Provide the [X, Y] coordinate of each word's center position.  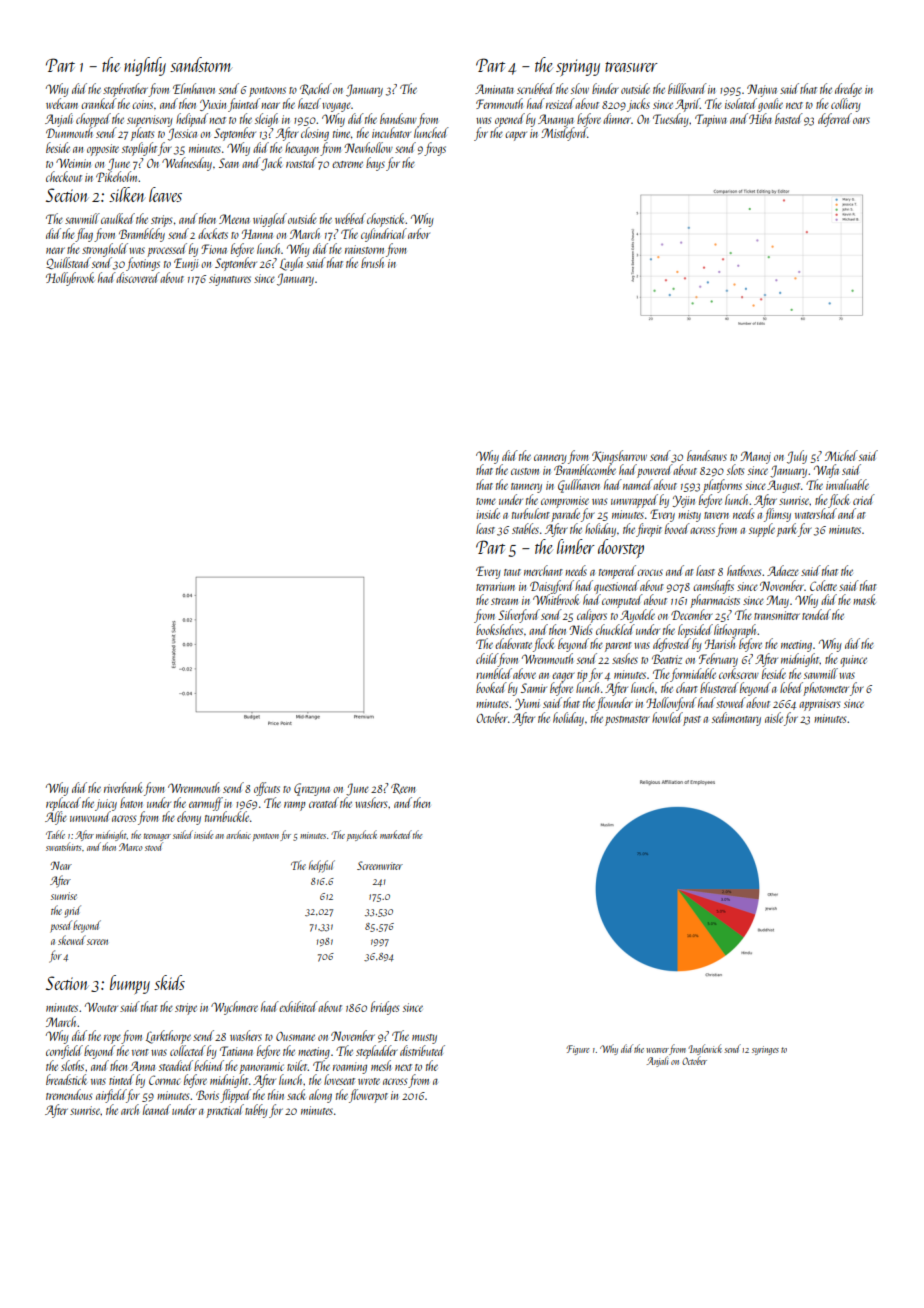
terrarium [495, 586]
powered [655, 471]
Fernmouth [499, 103]
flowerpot [368, 1096]
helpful [322, 866]
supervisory [150, 121]
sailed [183, 834]
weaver [657, 1050]
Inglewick [705, 1049]
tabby [256, 1111]
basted [789, 118]
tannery [526, 488]
